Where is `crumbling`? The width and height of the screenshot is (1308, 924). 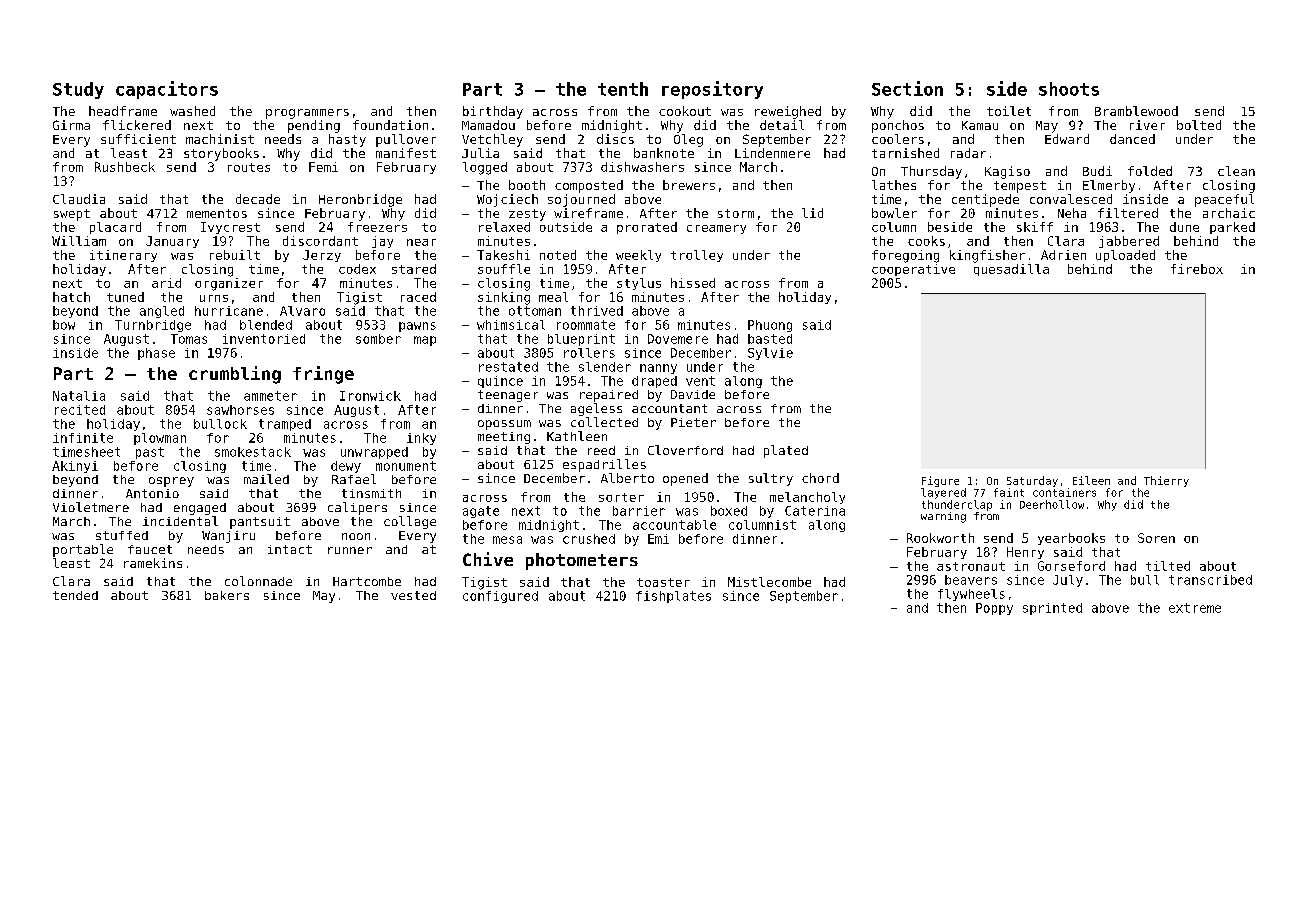
crumbling is located at coordinates (235, 375).
